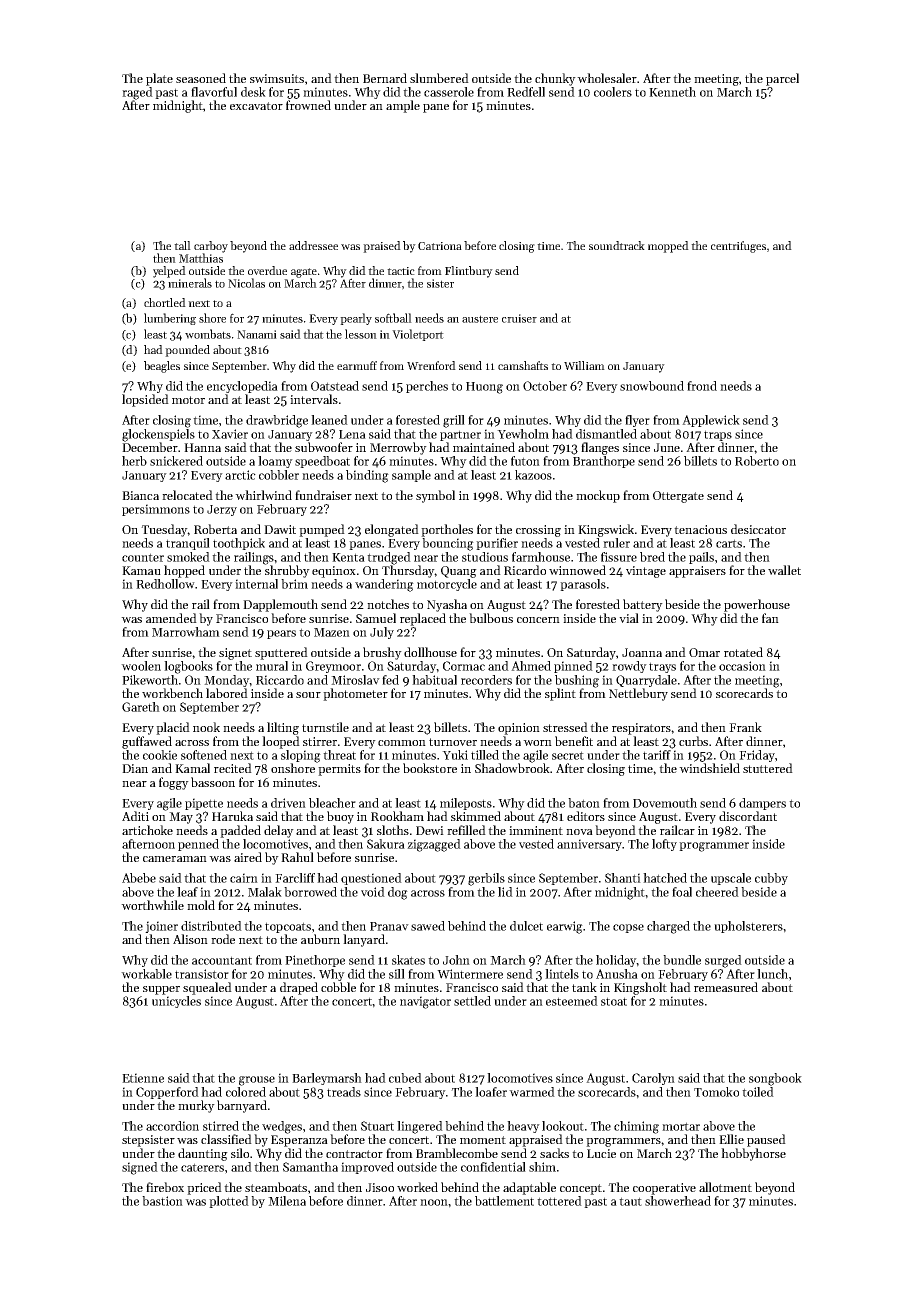  What do you see at coordinates (638, 694) in the screenshot?
I see `Nettlebury` at bounding box center [638, 694].
